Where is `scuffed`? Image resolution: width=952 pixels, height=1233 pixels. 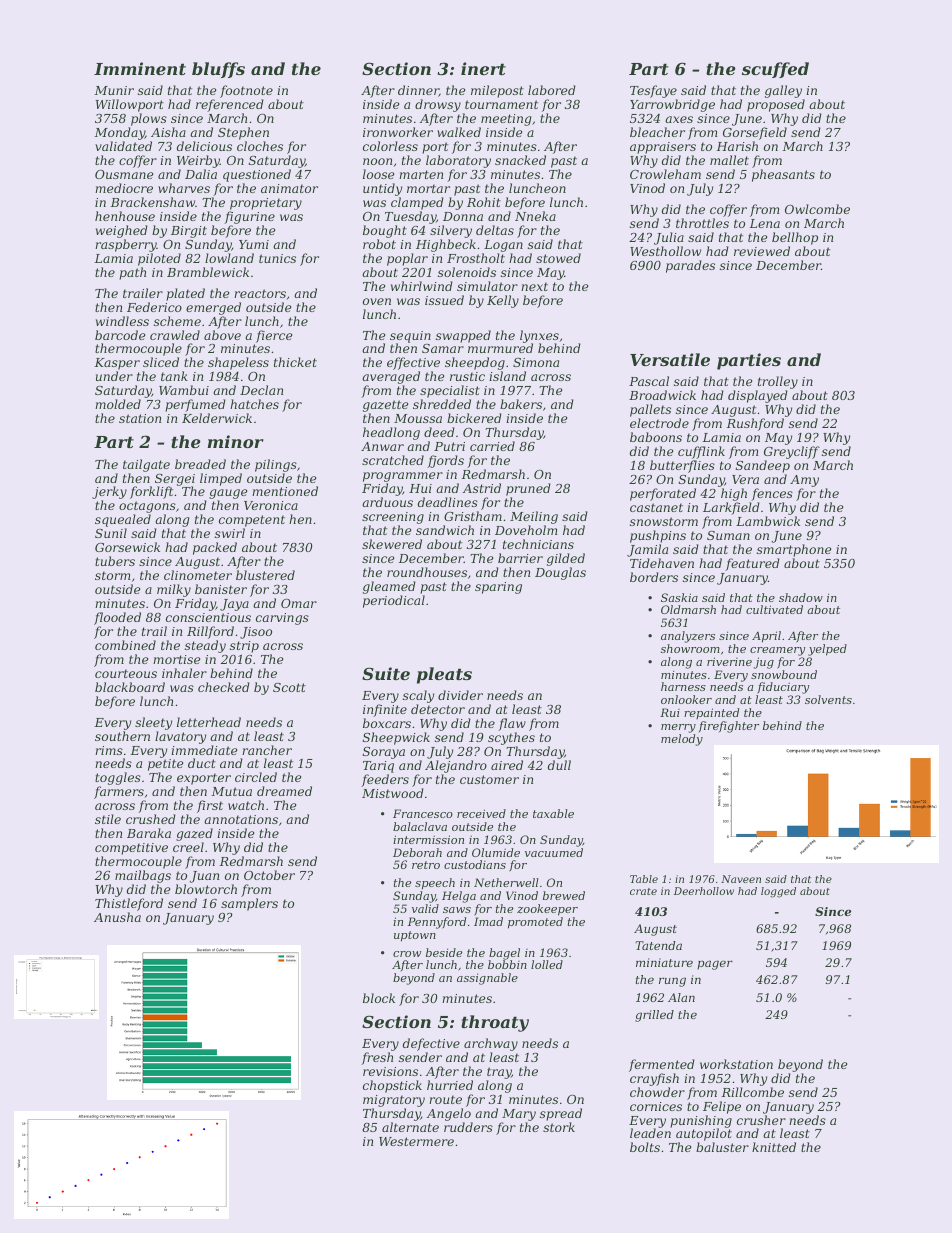 scuffed is located at coordinates (775, 70).
